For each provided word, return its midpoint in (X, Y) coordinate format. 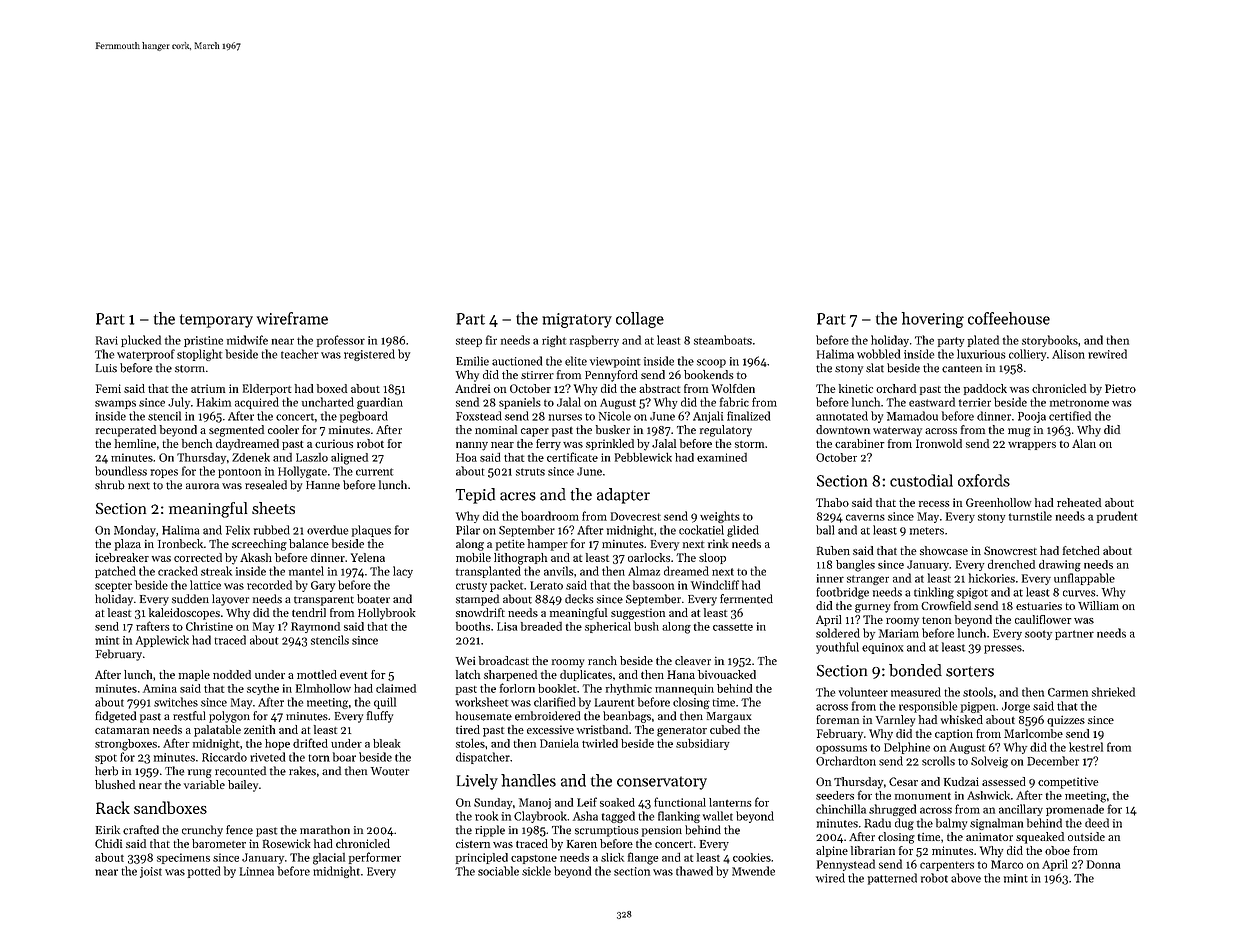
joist (151, 872)
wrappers (1032, 446)
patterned (892, 879)
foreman (837, 719)
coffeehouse (1009, 318)
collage (640, 320)
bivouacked (727, 674)
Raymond (315, 627)
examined (722, 457)
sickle (536, 871)
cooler (283, 429)
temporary (216, 321)
